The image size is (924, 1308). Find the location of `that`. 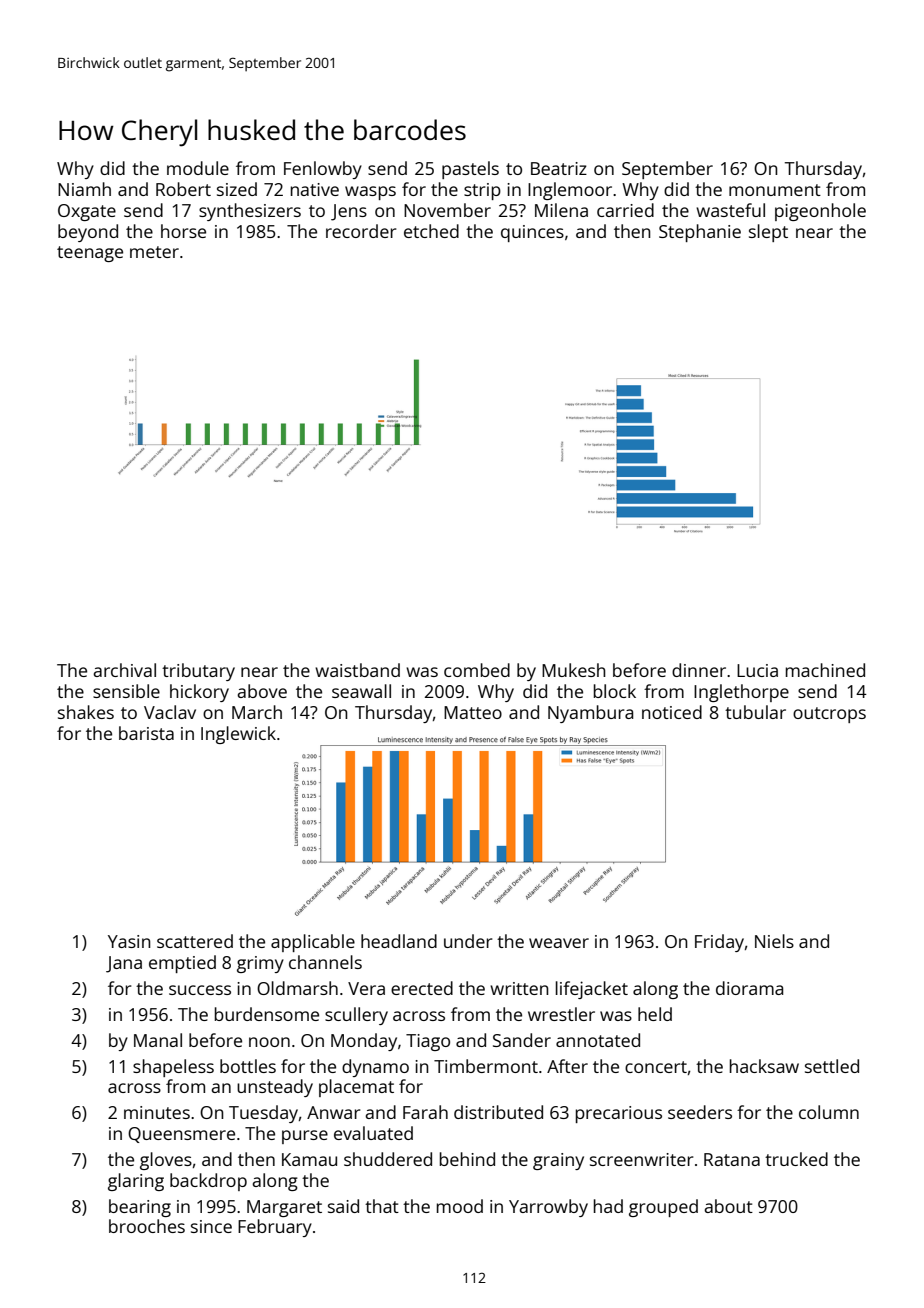

that is located at coordinates (382, 1206).
